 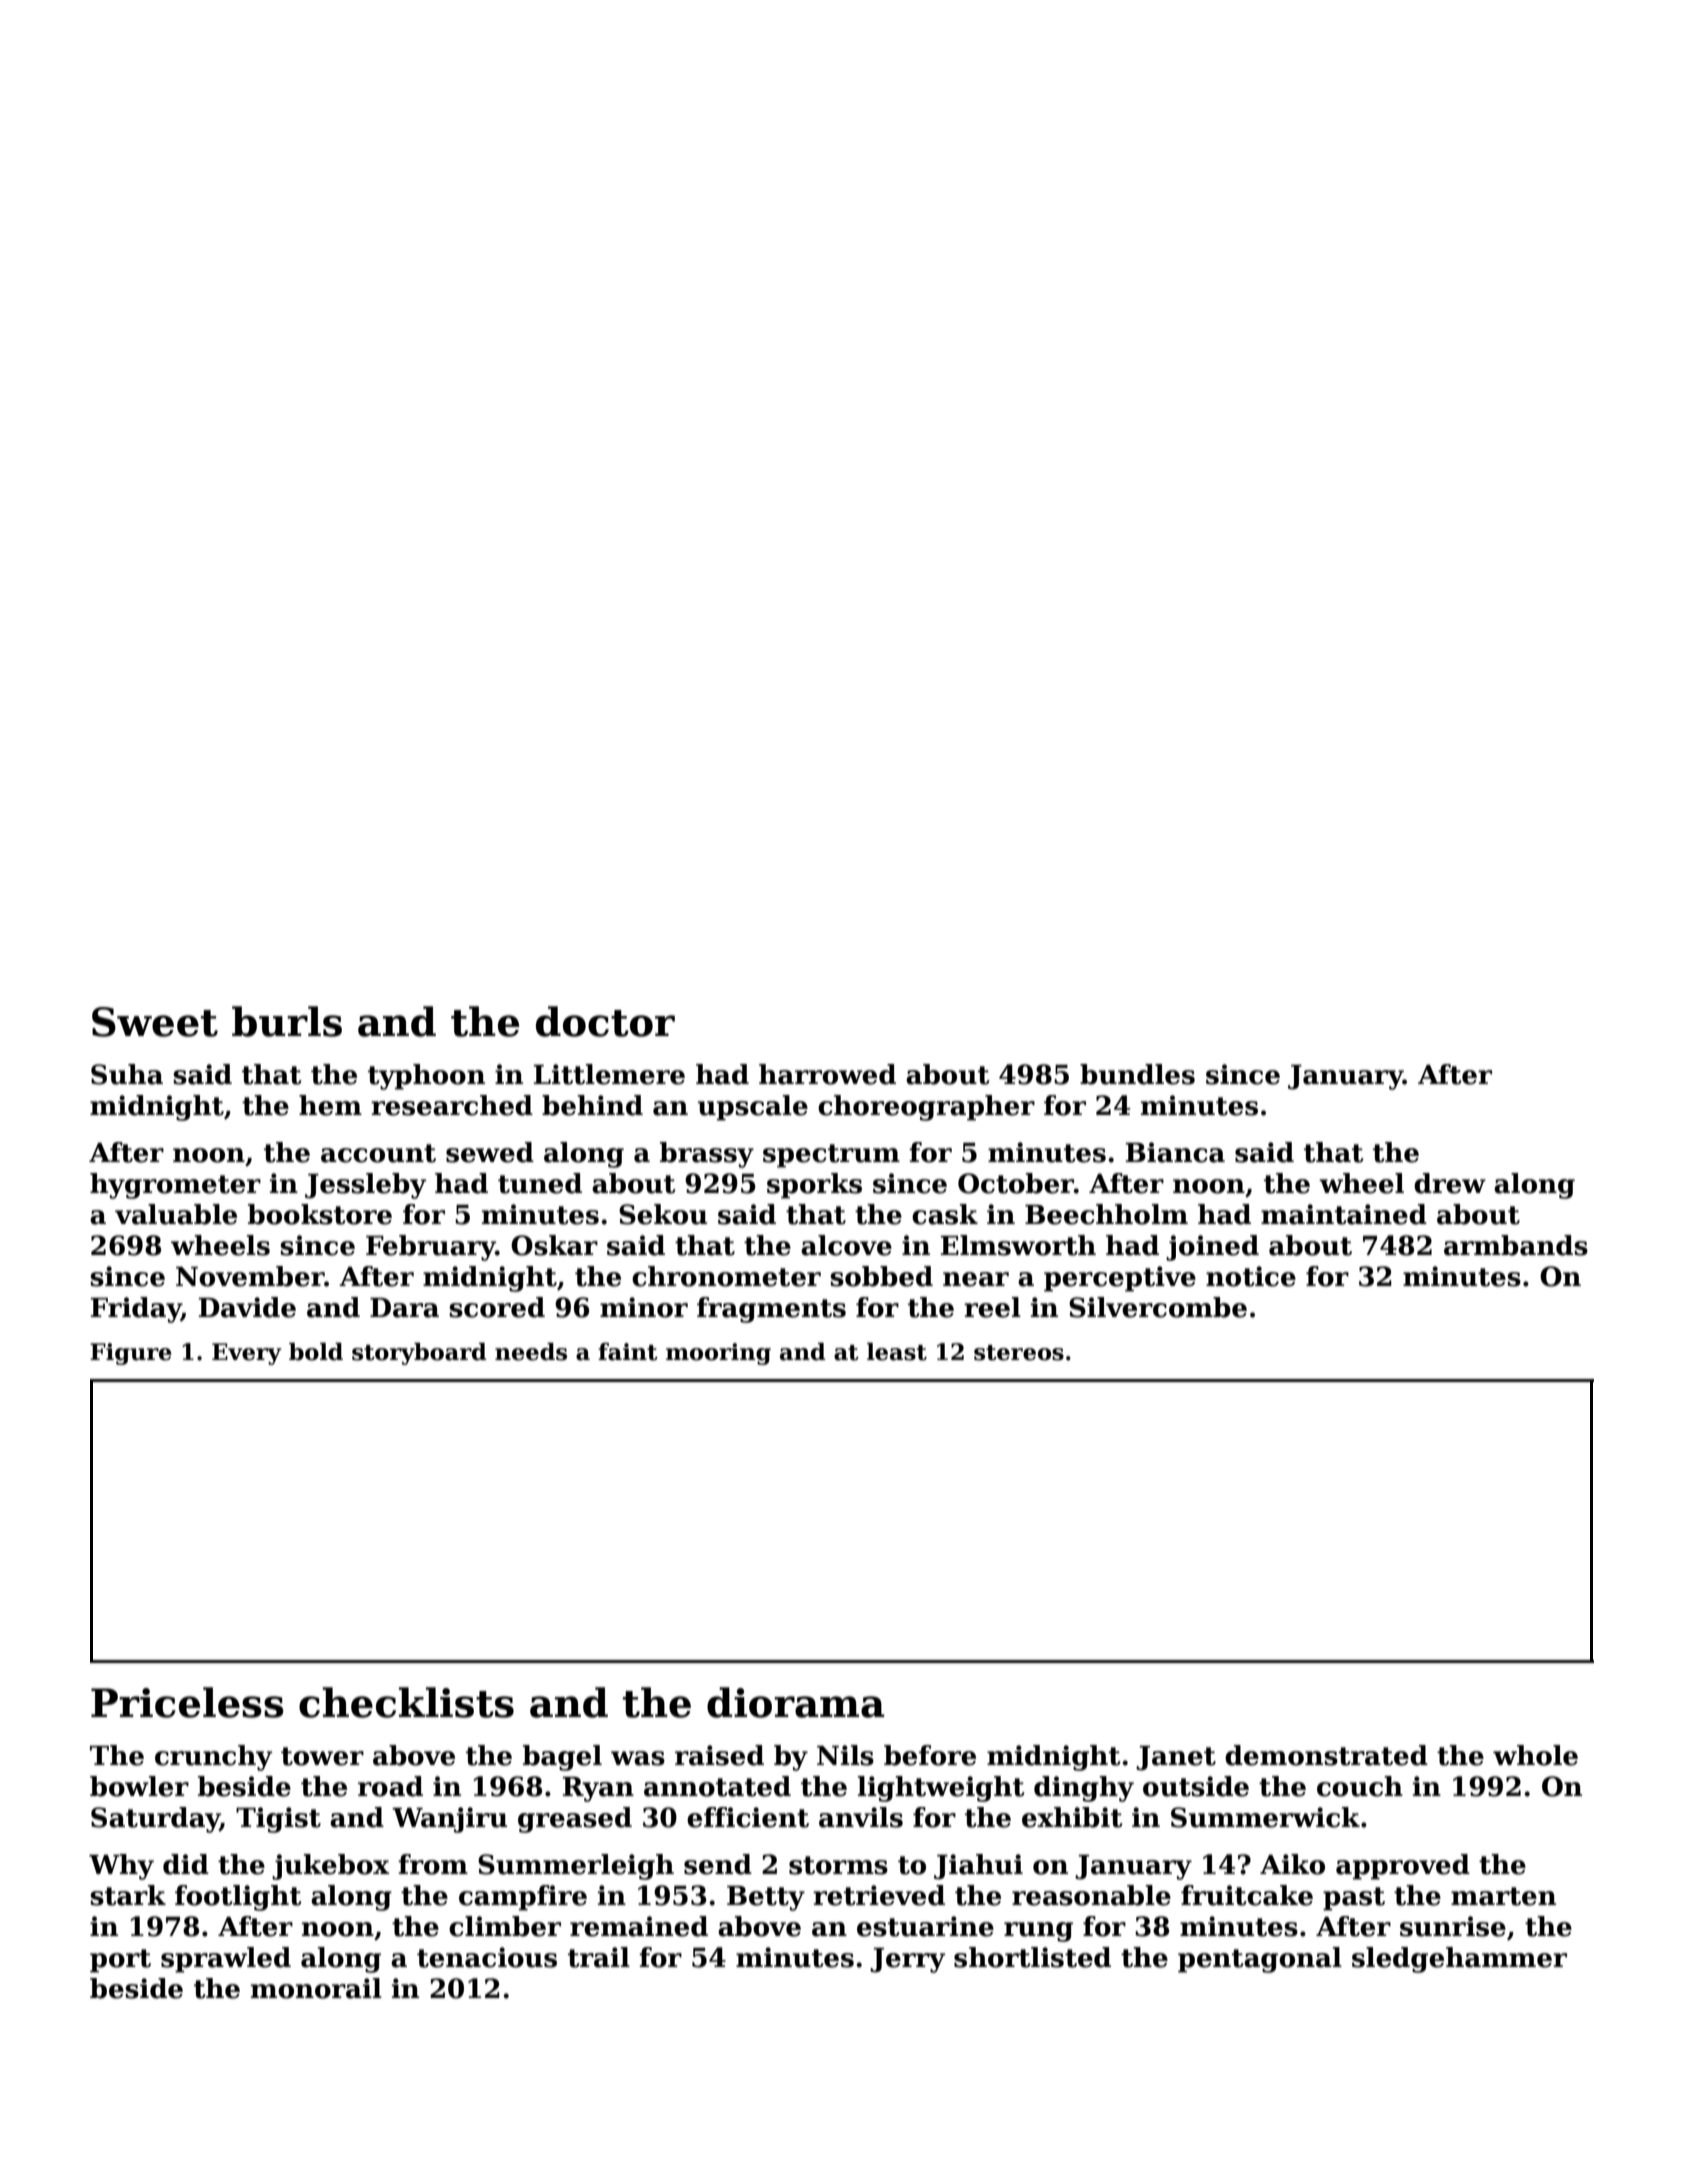 What do you see at coordinates (186, 1864) in the screenshot?
I see `did` at bounding box center [186, 1864].
